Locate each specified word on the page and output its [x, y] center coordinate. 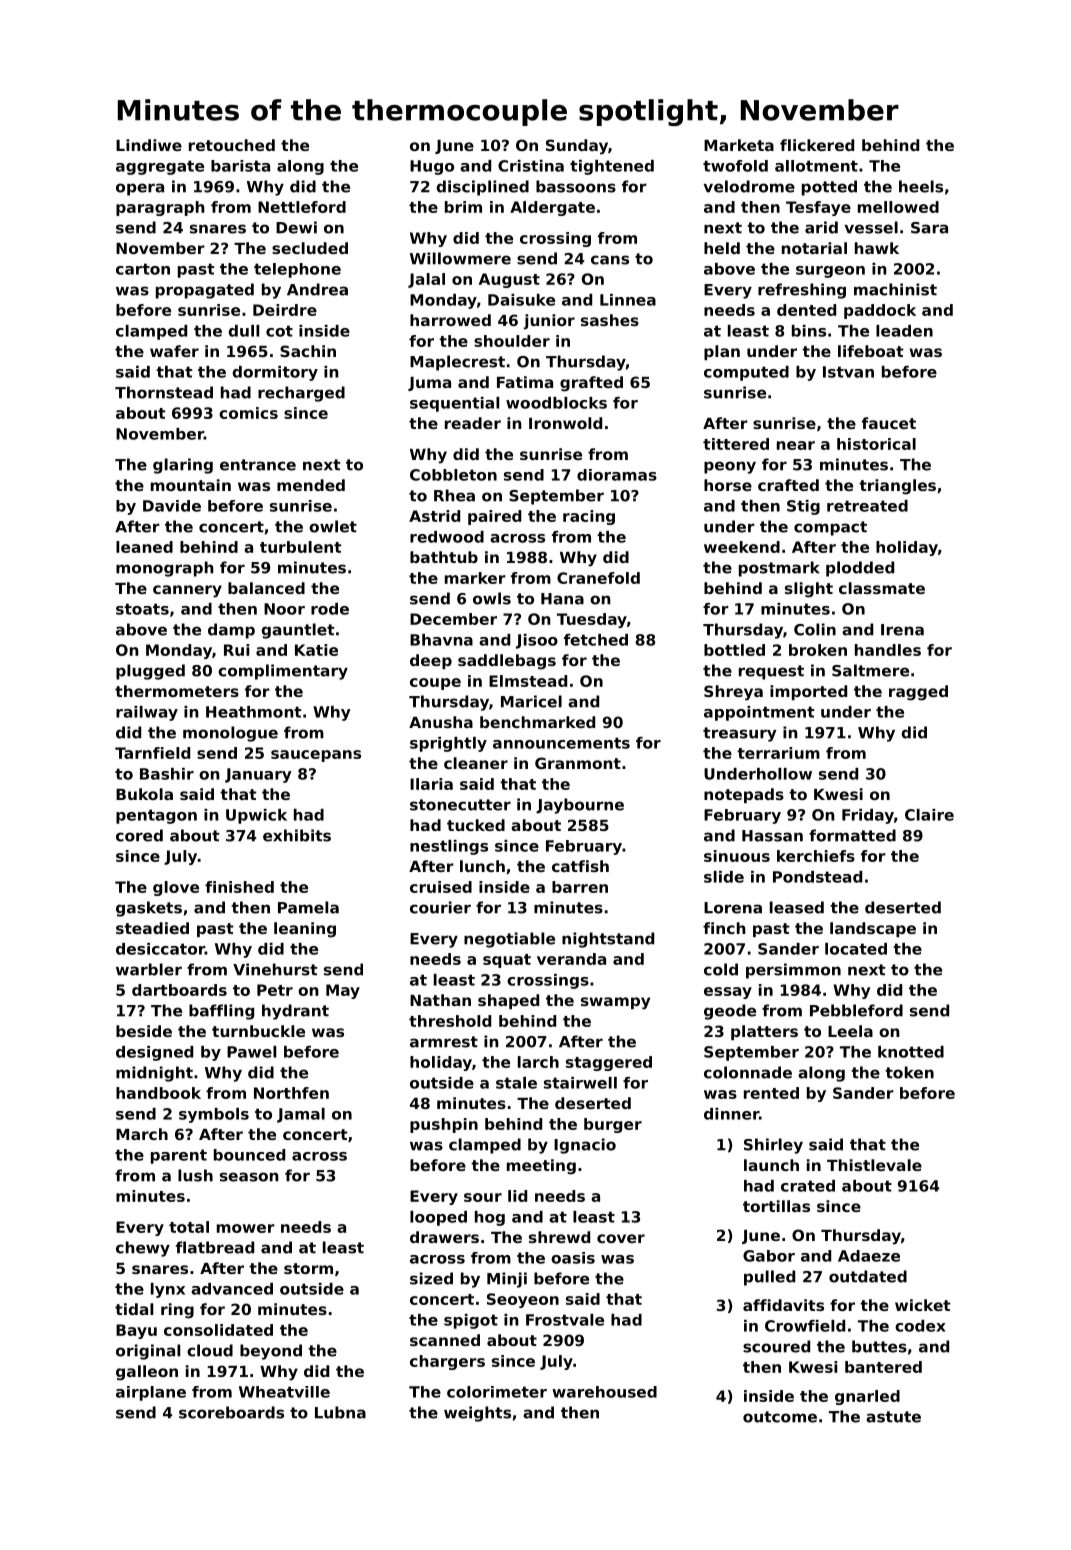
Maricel [531, 701]
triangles [897, 487]
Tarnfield [152, 753]
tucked [476, 825]
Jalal [426, 280]
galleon [147, 1373]
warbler [149, 969]
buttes [879, 1346]
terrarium [778, 753]
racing [589, 517]
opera [140, 189]
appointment [759, 713]
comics [248, 413]
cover [621, 1238]
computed [746, 373]
